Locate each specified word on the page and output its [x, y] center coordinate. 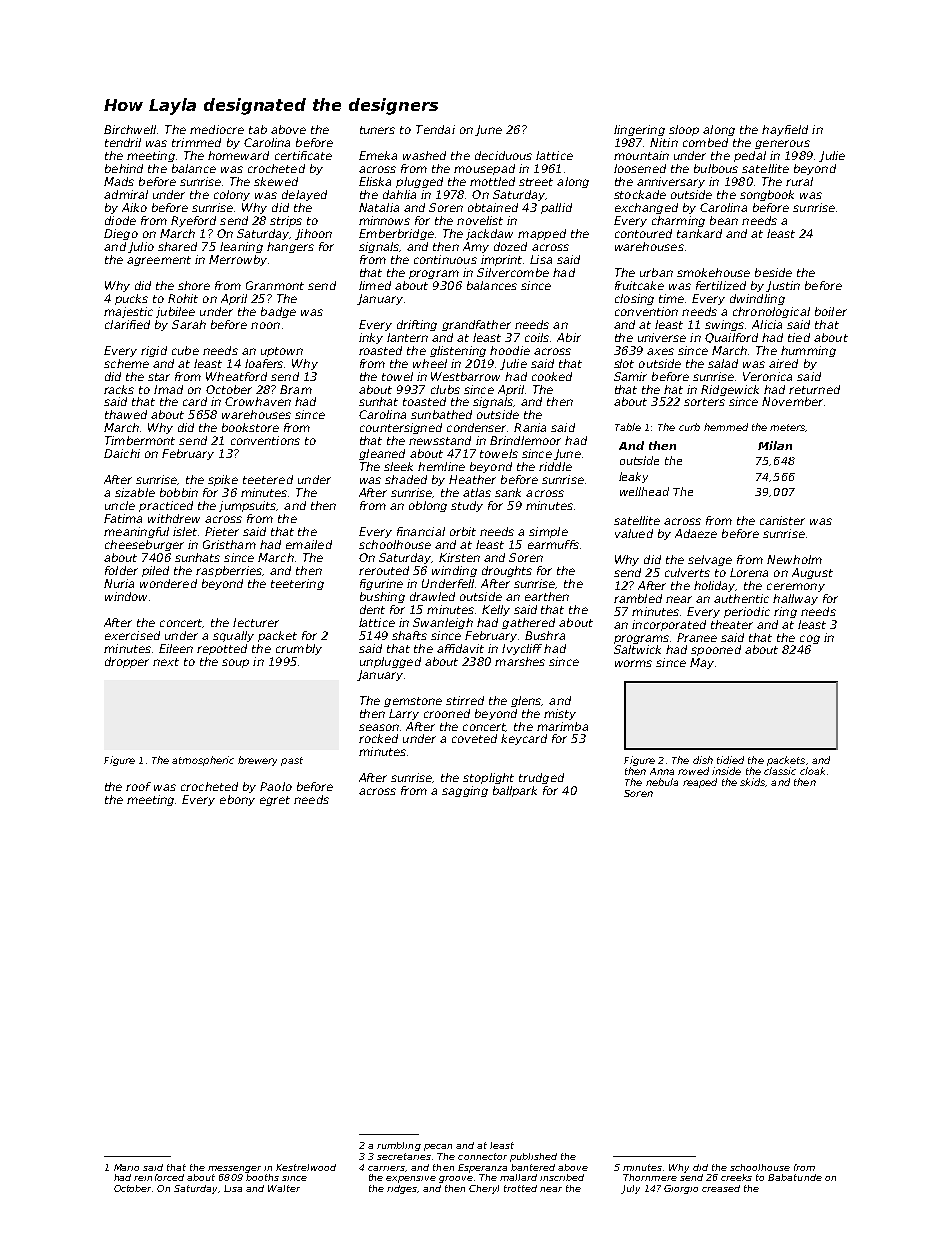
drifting [417, 325]
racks [119, 389]
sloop [684, 130]
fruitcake [639, 285]
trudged [541, 778]
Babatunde [795, 1177]
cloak [812, 771]
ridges [402, 1189]
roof [138, 786]
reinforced [159, 1177]
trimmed [196, 142]
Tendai [435, 129]
